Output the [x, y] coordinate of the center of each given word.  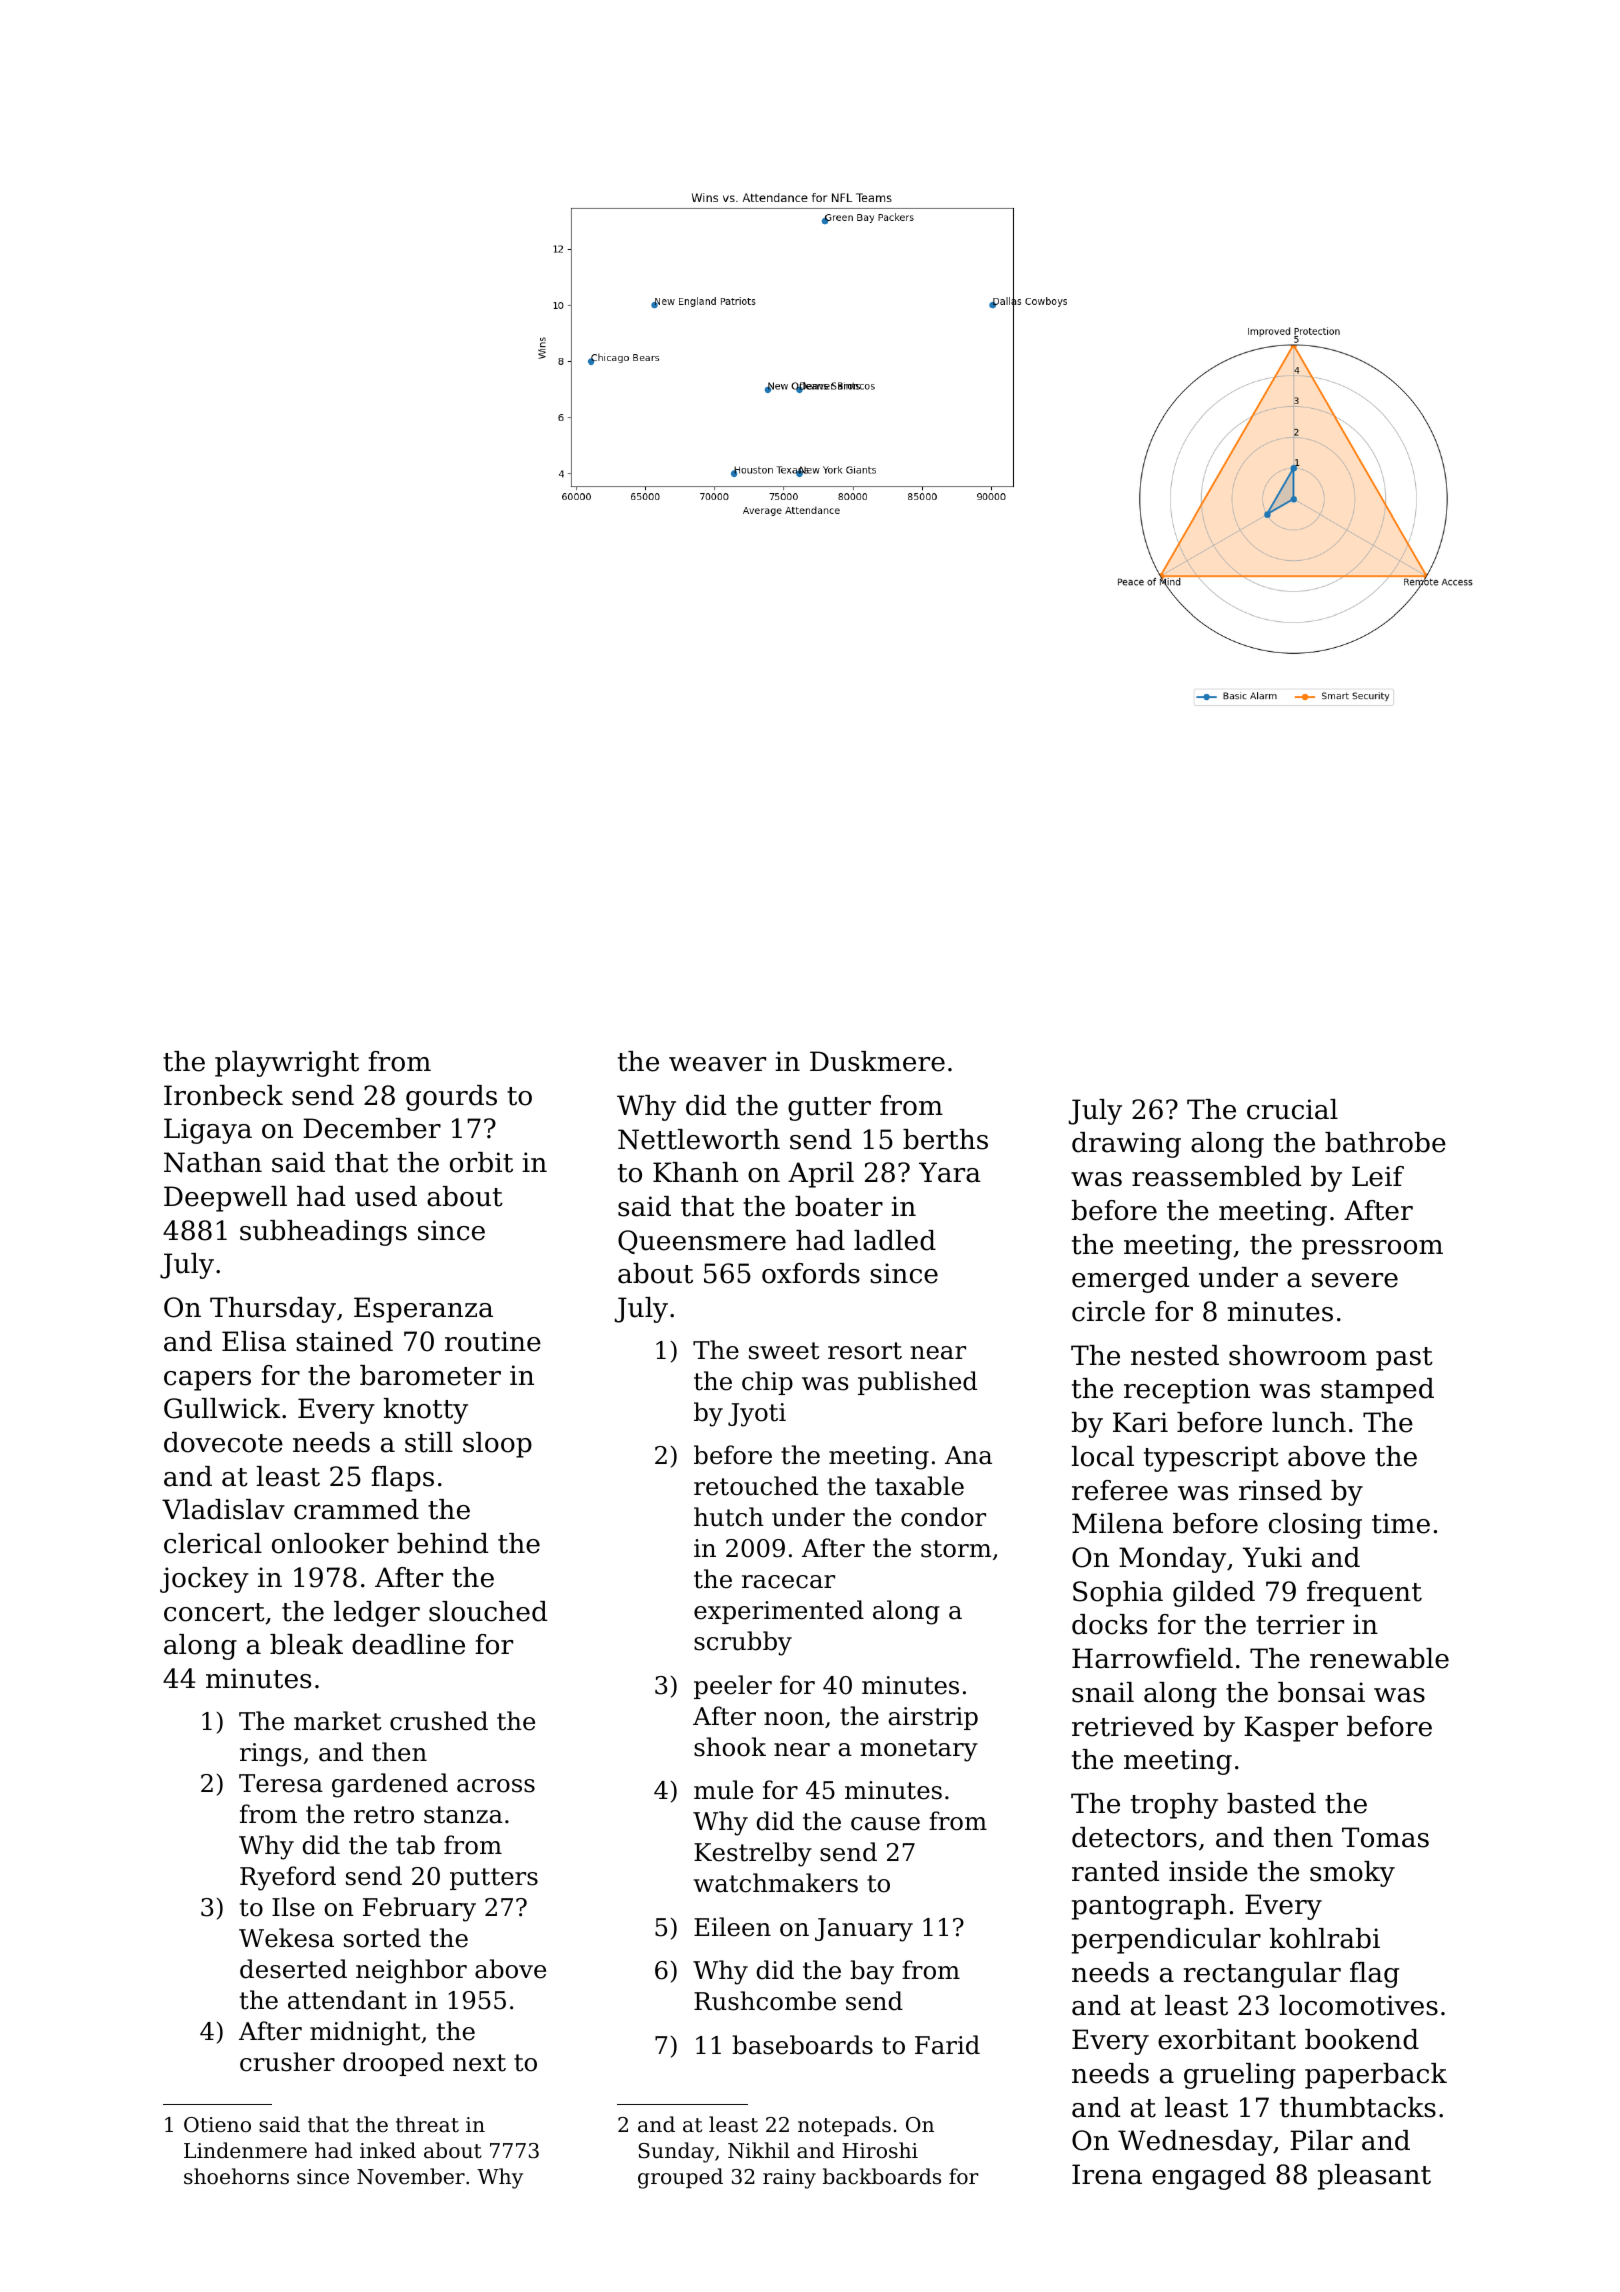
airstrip [933, 1718]
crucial [1292, 1109]
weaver [717, 1064]
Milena [1117, 1523]
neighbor [411, 1971]
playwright [287, 1064]
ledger [377, 1614]
